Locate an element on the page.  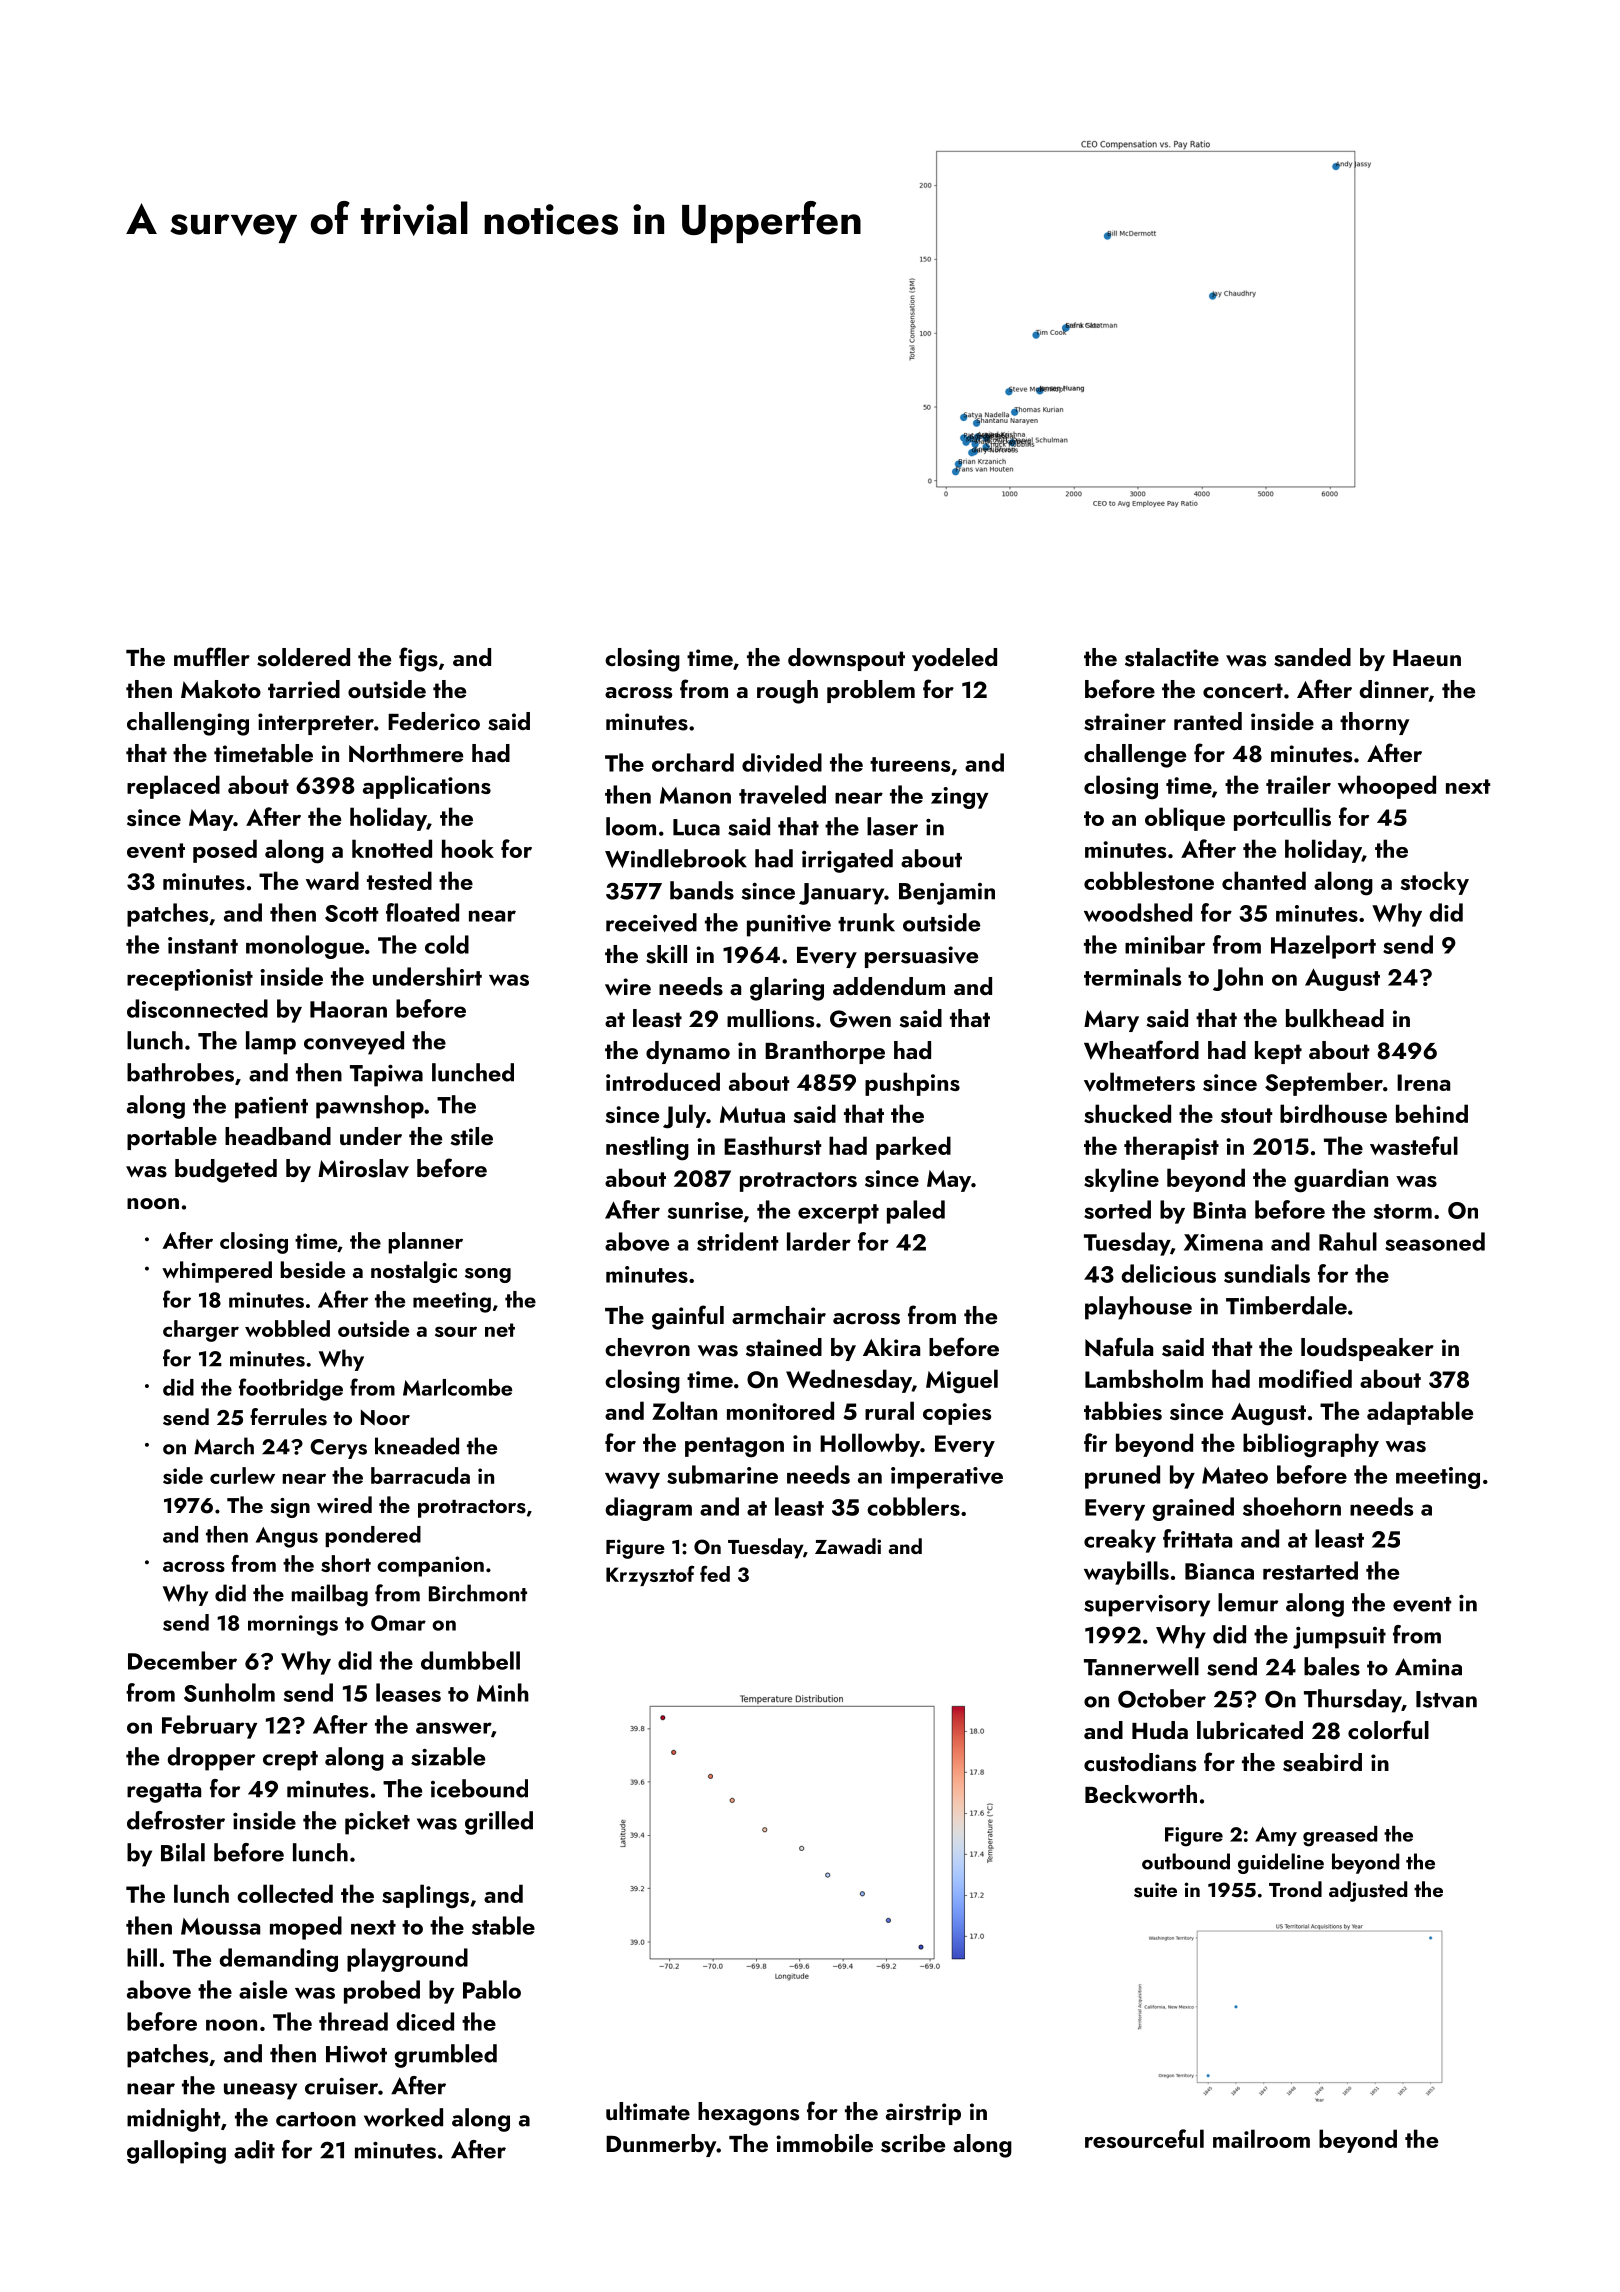
Moussa is located at coordinates (220, 1926).
